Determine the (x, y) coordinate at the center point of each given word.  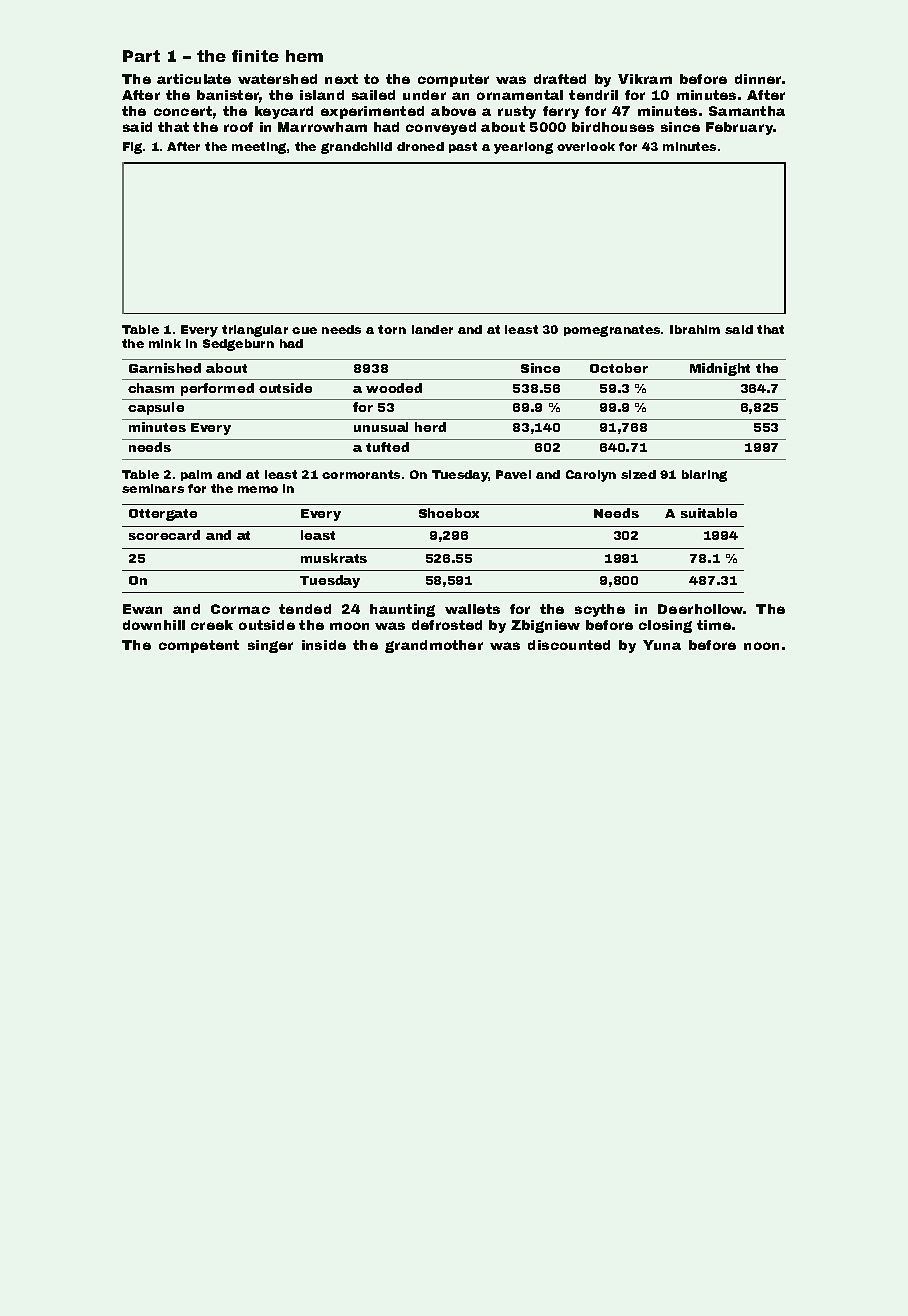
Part (141, 56)
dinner (758, 79)
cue (304, 330)
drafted (560, 79)
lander (432, 329)
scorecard (164, 535)
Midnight (720, 369)
